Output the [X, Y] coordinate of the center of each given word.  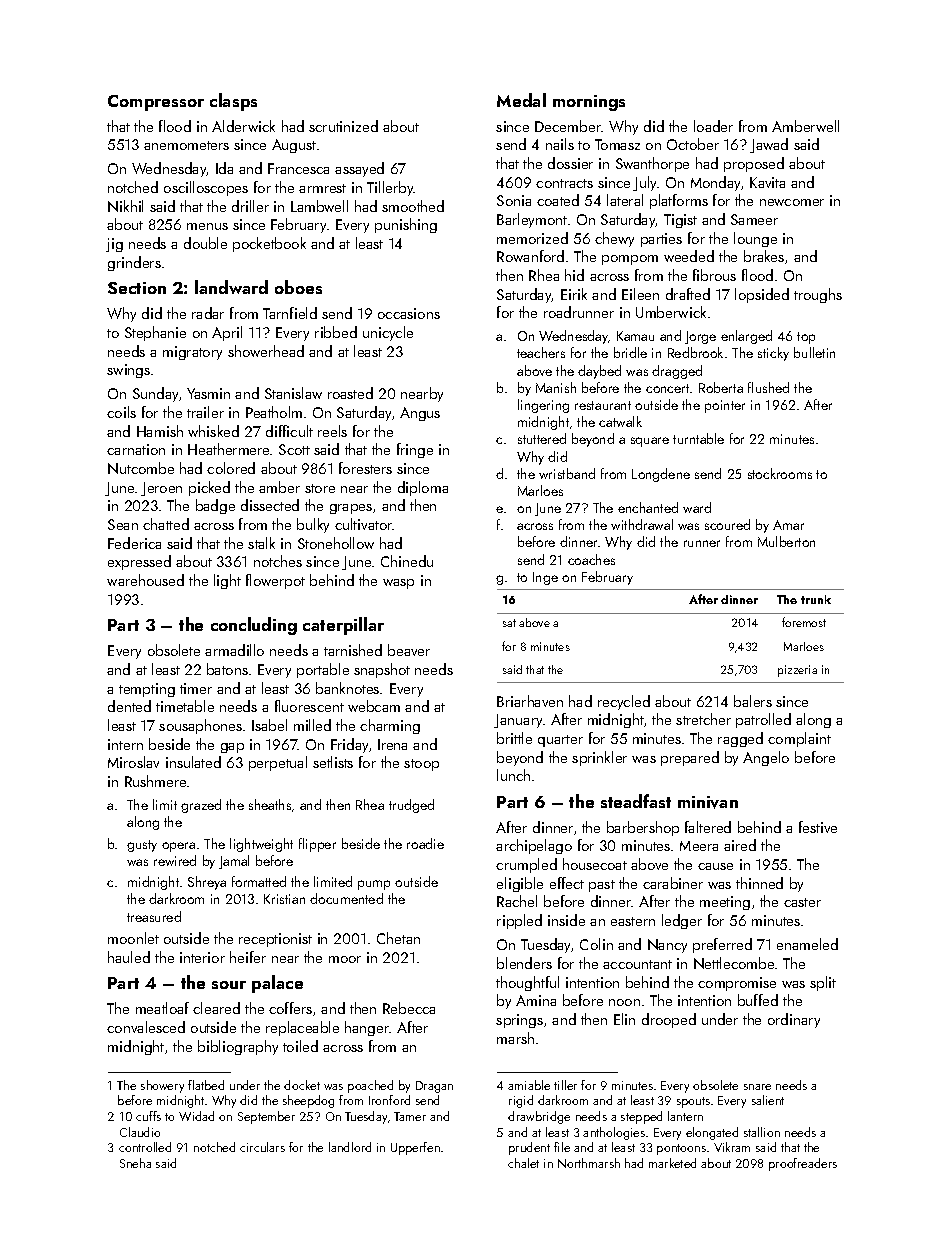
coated [558, 200]
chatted [166, 524]
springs [519, 1021]
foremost [804, 622]
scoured [727, 524]
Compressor [156, 103]
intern [125, 744]
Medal [521, 100]
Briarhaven [530, 701]
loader [713, 126]
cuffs [148, 1116]
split [823, 983]
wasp [398, 584]
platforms [679, 201]
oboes [298, 287]
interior [202, 957]
